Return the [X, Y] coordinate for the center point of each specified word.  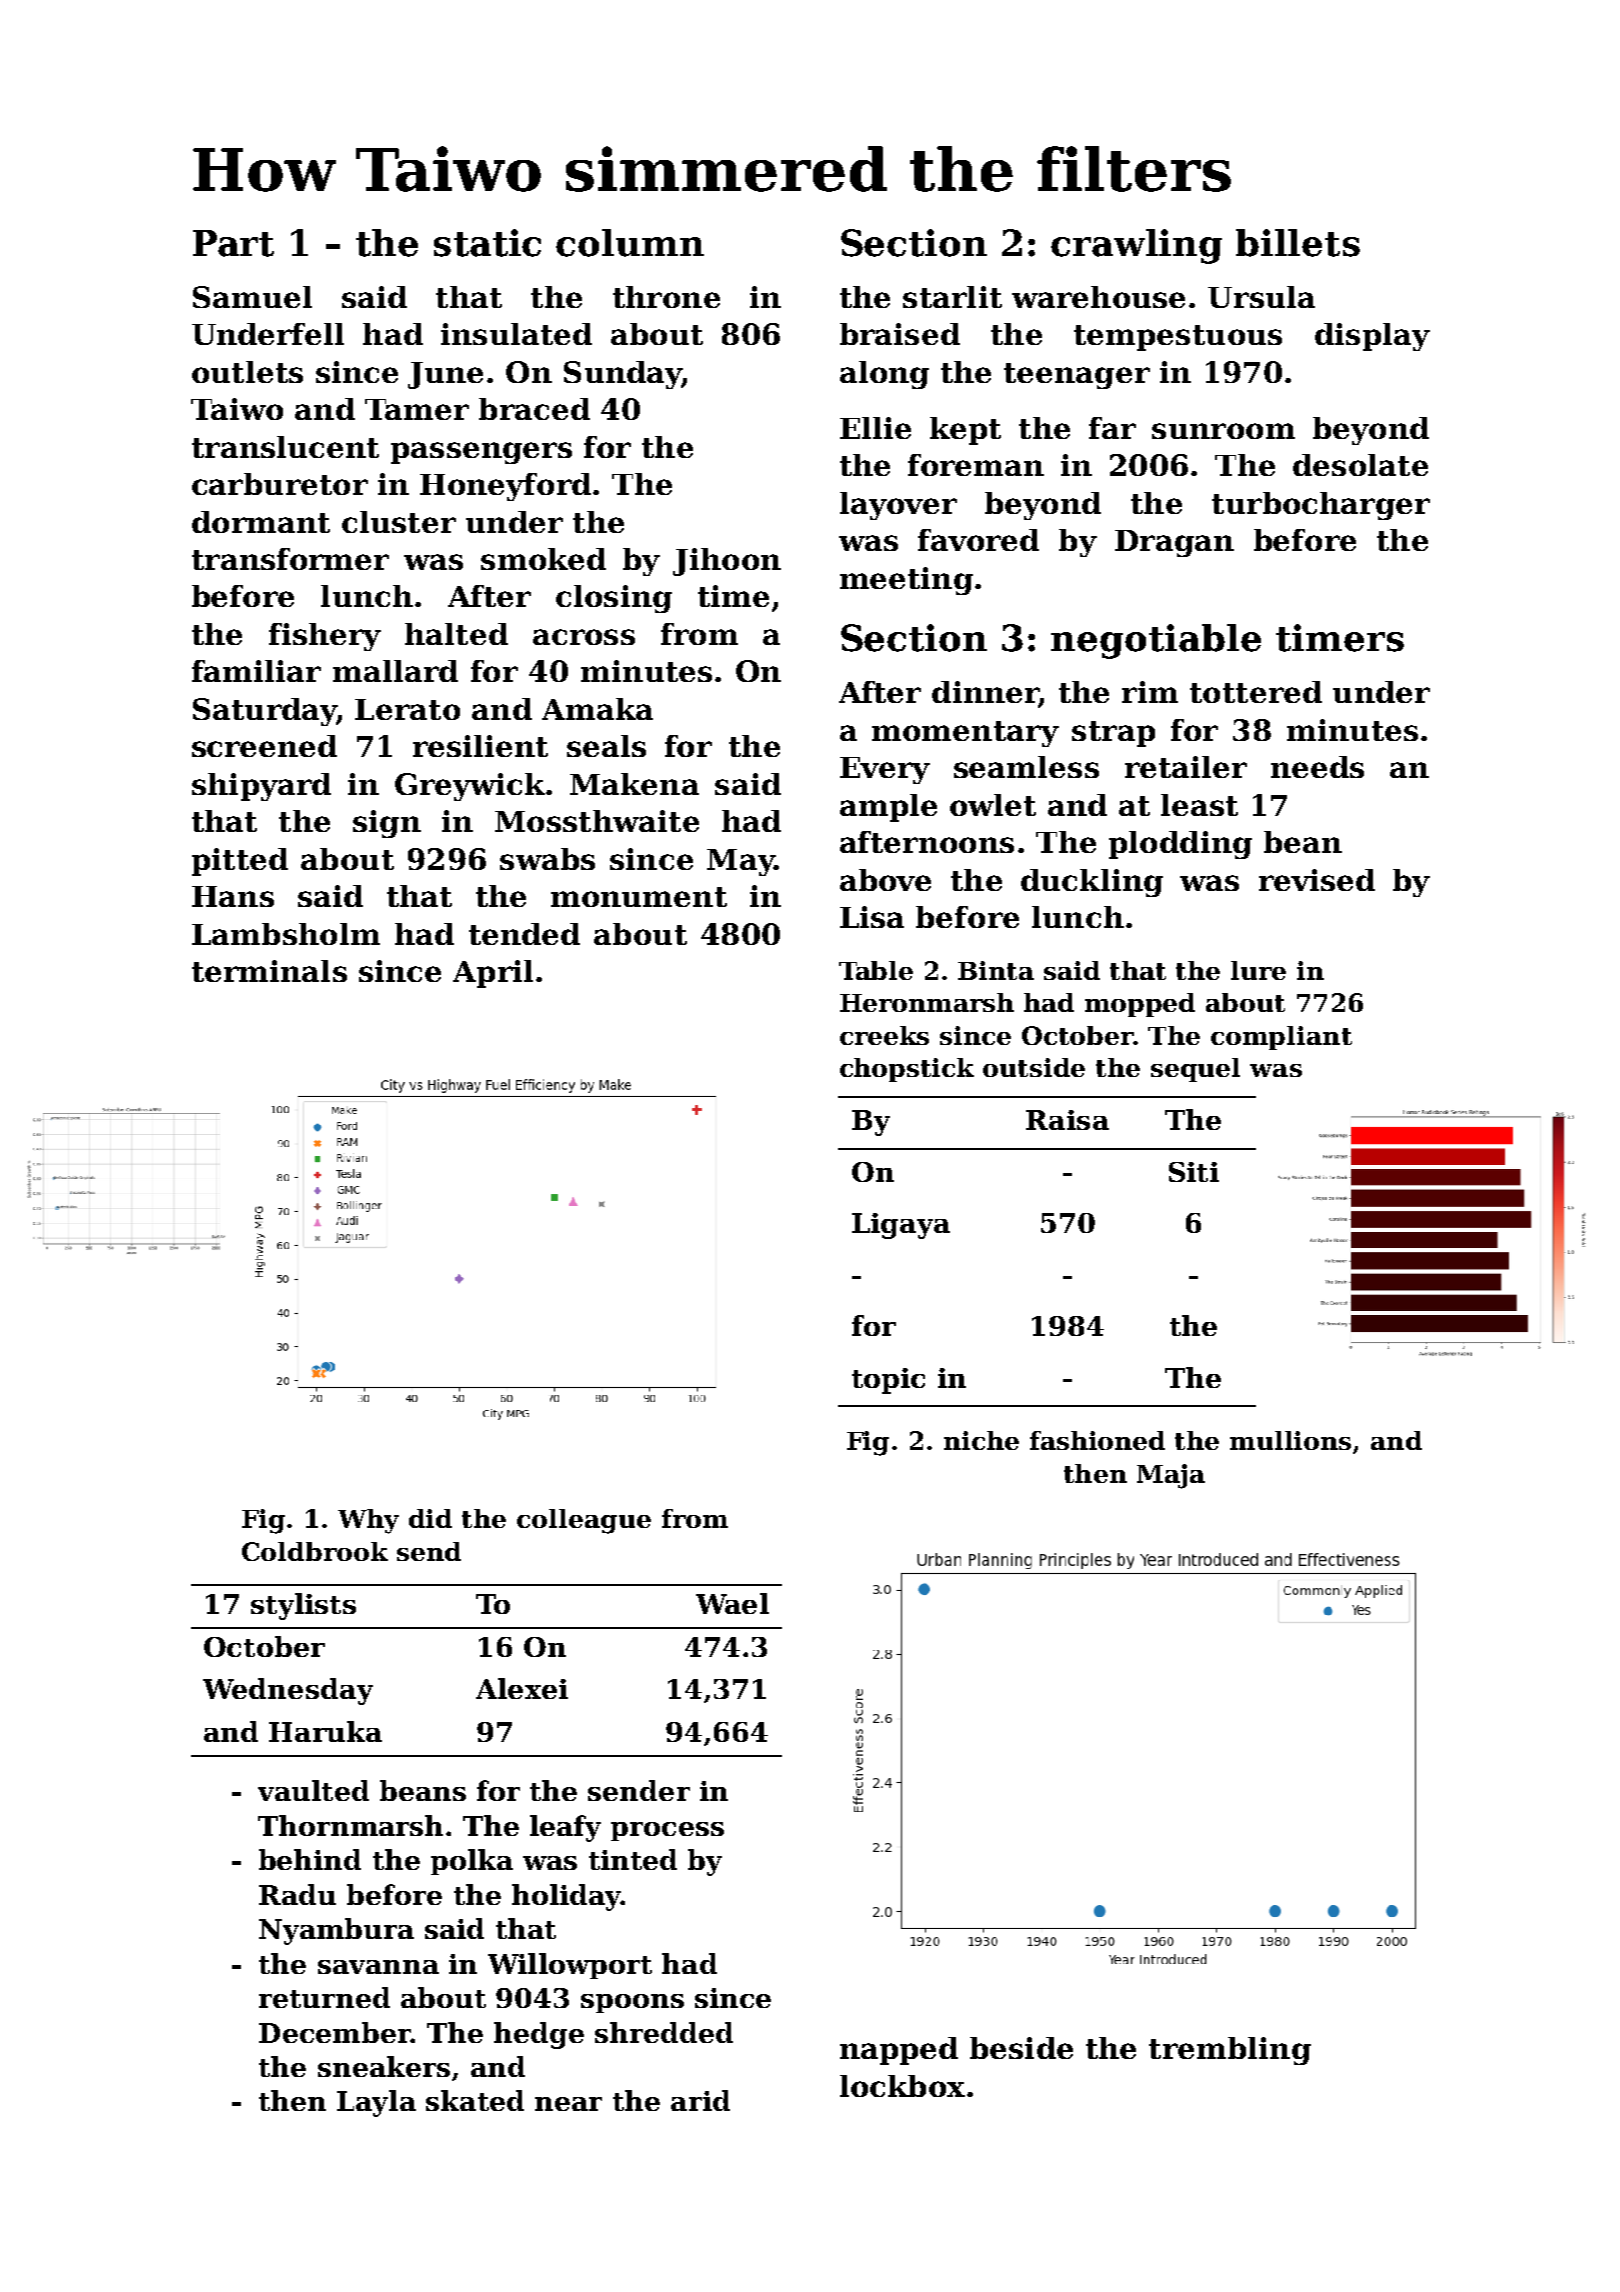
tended [524, 934]
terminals [269, 971]
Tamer [417, 409]
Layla [376, 2103]
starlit [952, 297]
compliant [1281, 1038]
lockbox [902, 2086]
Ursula [1261, 297]
